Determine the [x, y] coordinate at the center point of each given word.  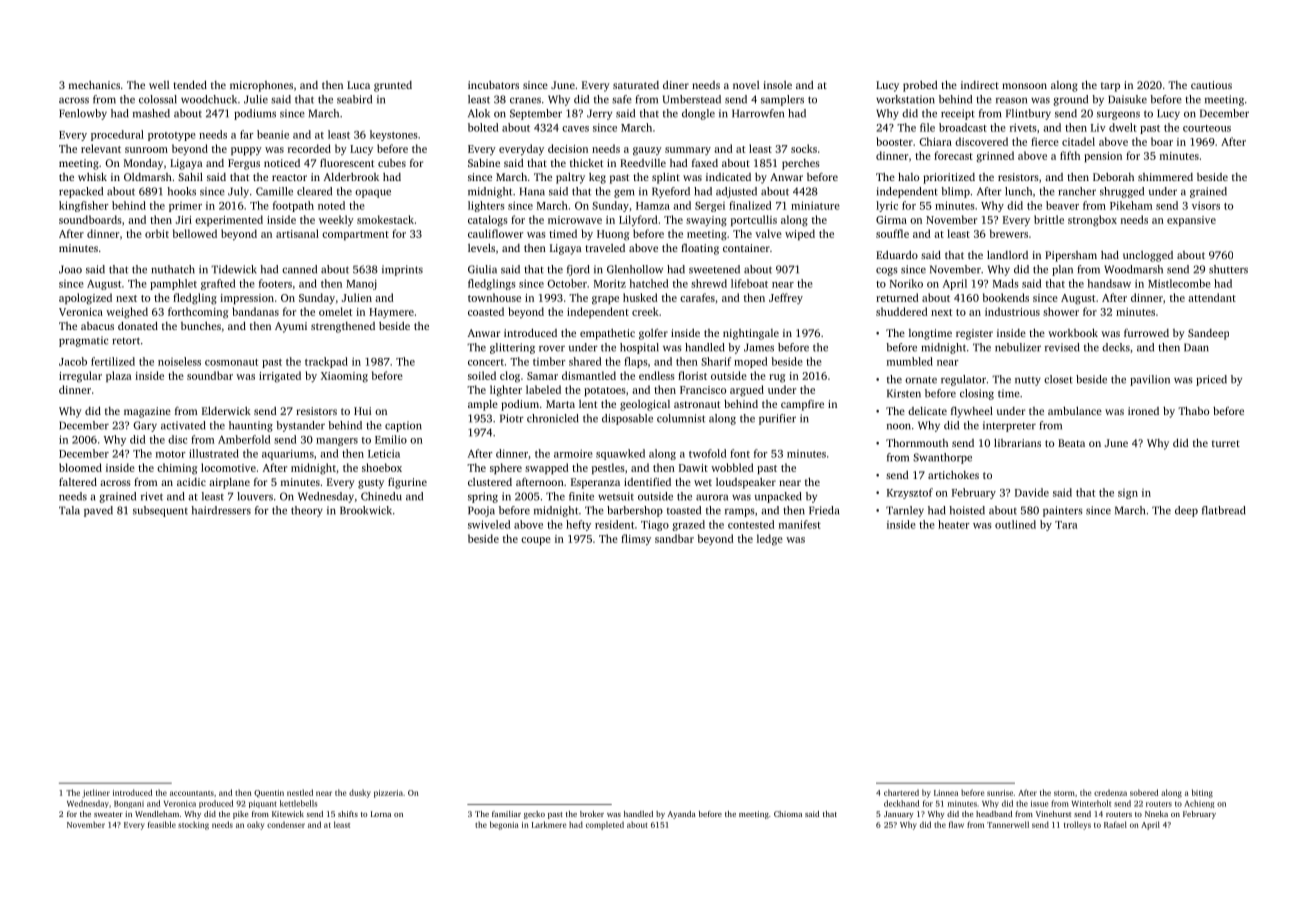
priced [1211, 380]
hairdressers [221, 510]
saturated [636, 85]
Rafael [1115, 824]
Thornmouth [917, 443]
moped [751, 362]
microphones [261, 86]
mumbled [910, 361]
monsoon [1024, 86]
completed [605, 825]
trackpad [326, 362]
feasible [162, 824]
